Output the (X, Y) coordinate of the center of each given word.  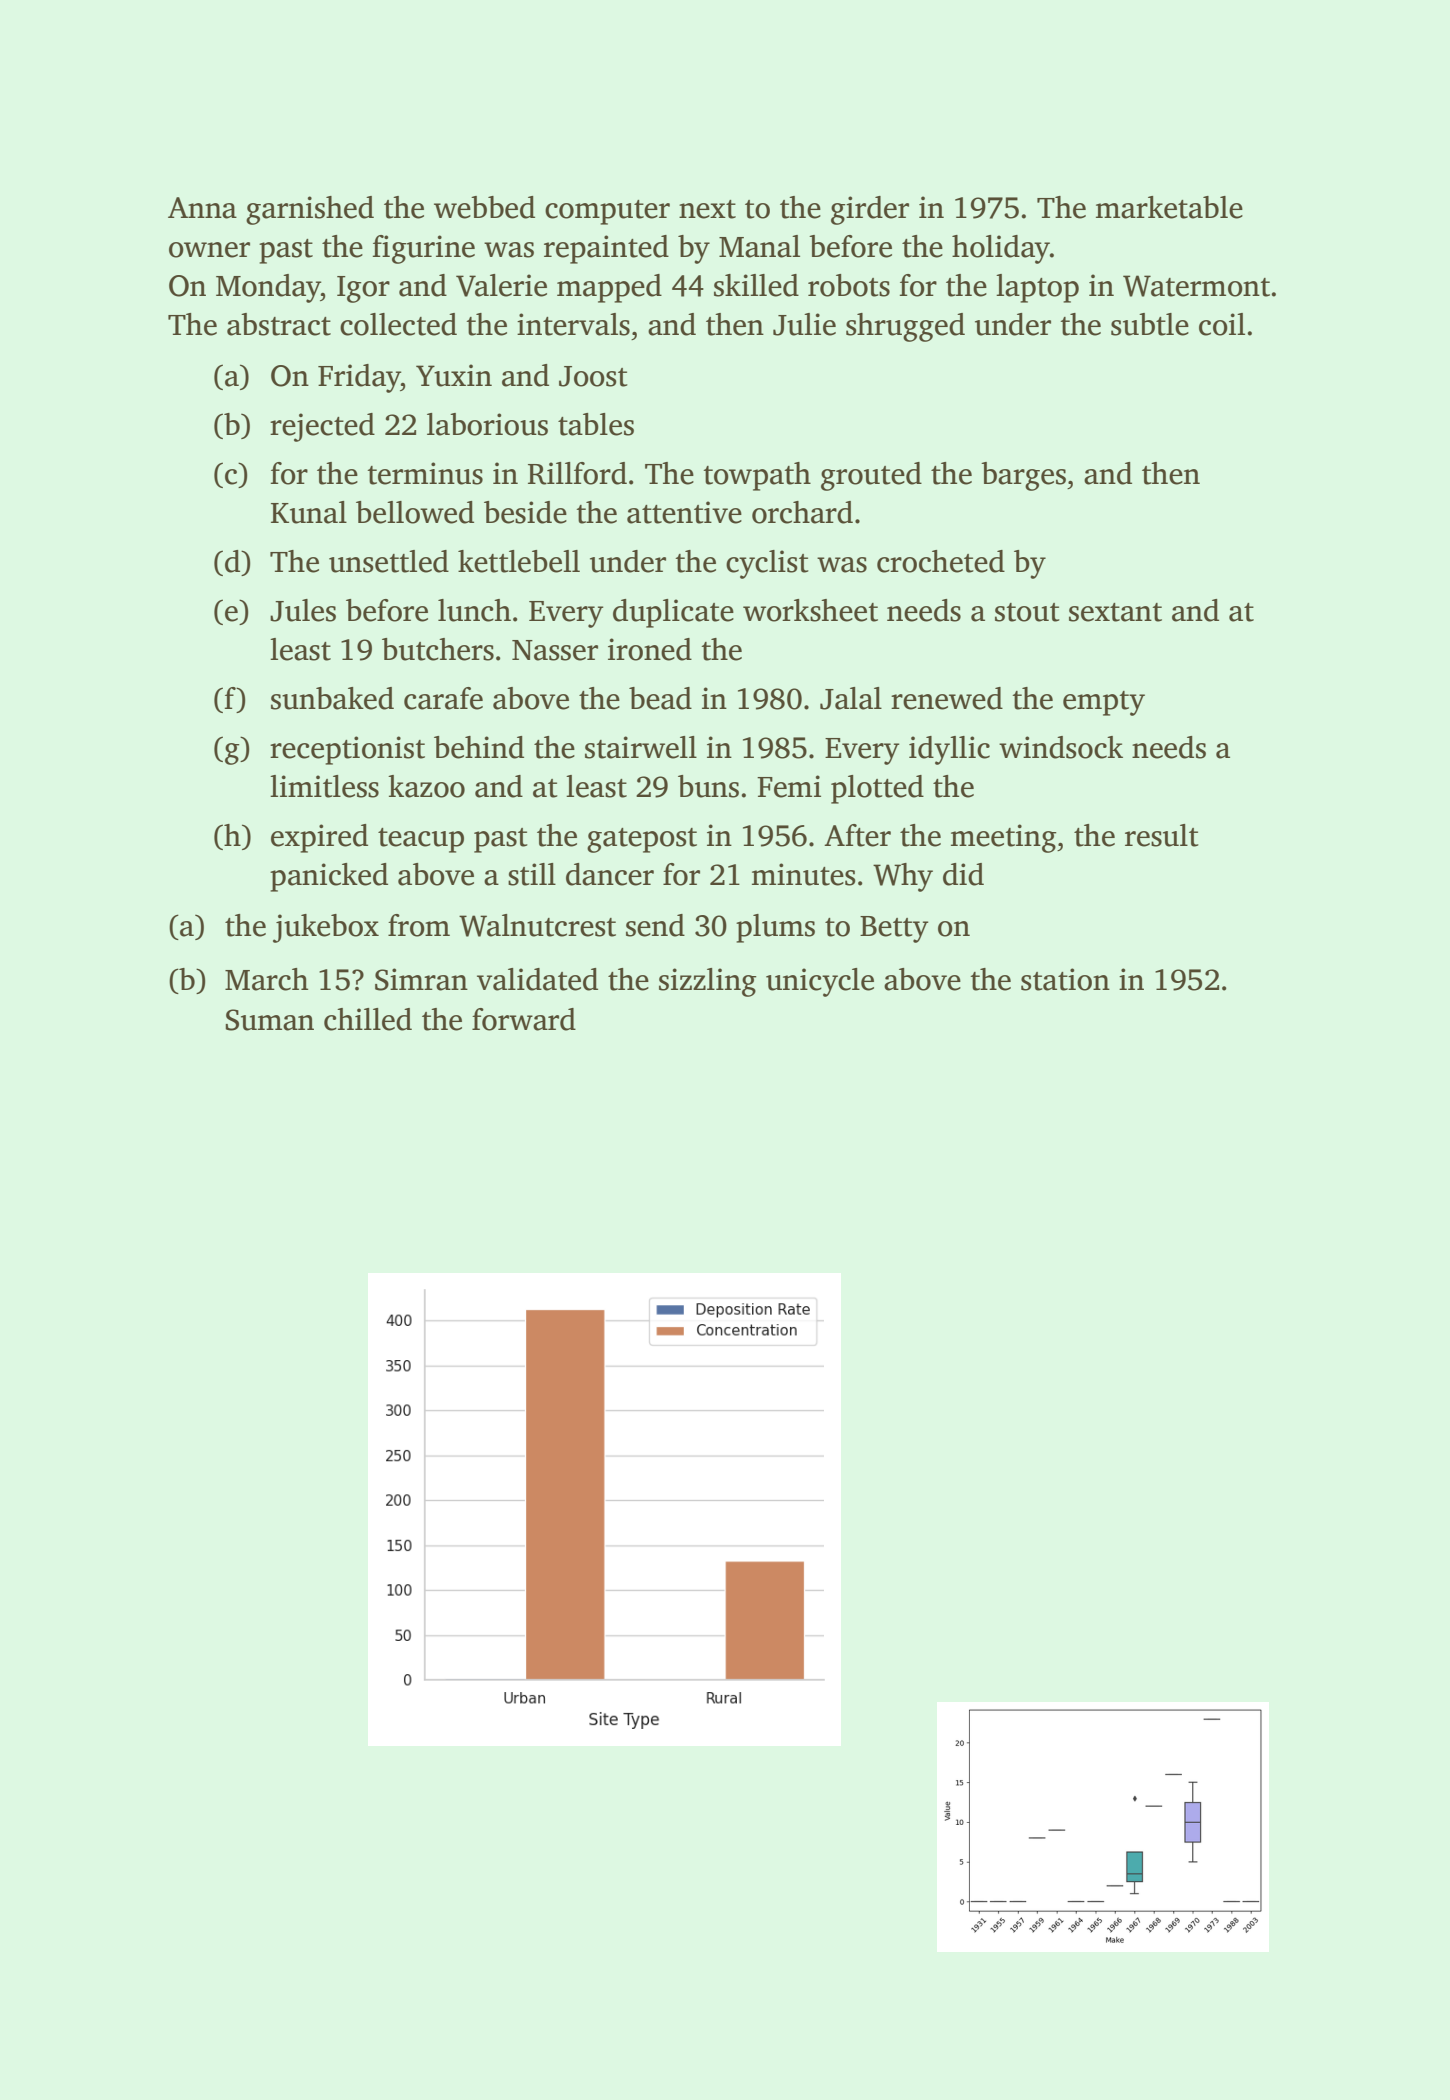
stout (1027, 612)
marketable (1169, 207)
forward (524, 1019)
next (707, 209)
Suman (269, 1020)
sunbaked (332, 698)
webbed (484, 207)
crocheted (941, 561)
